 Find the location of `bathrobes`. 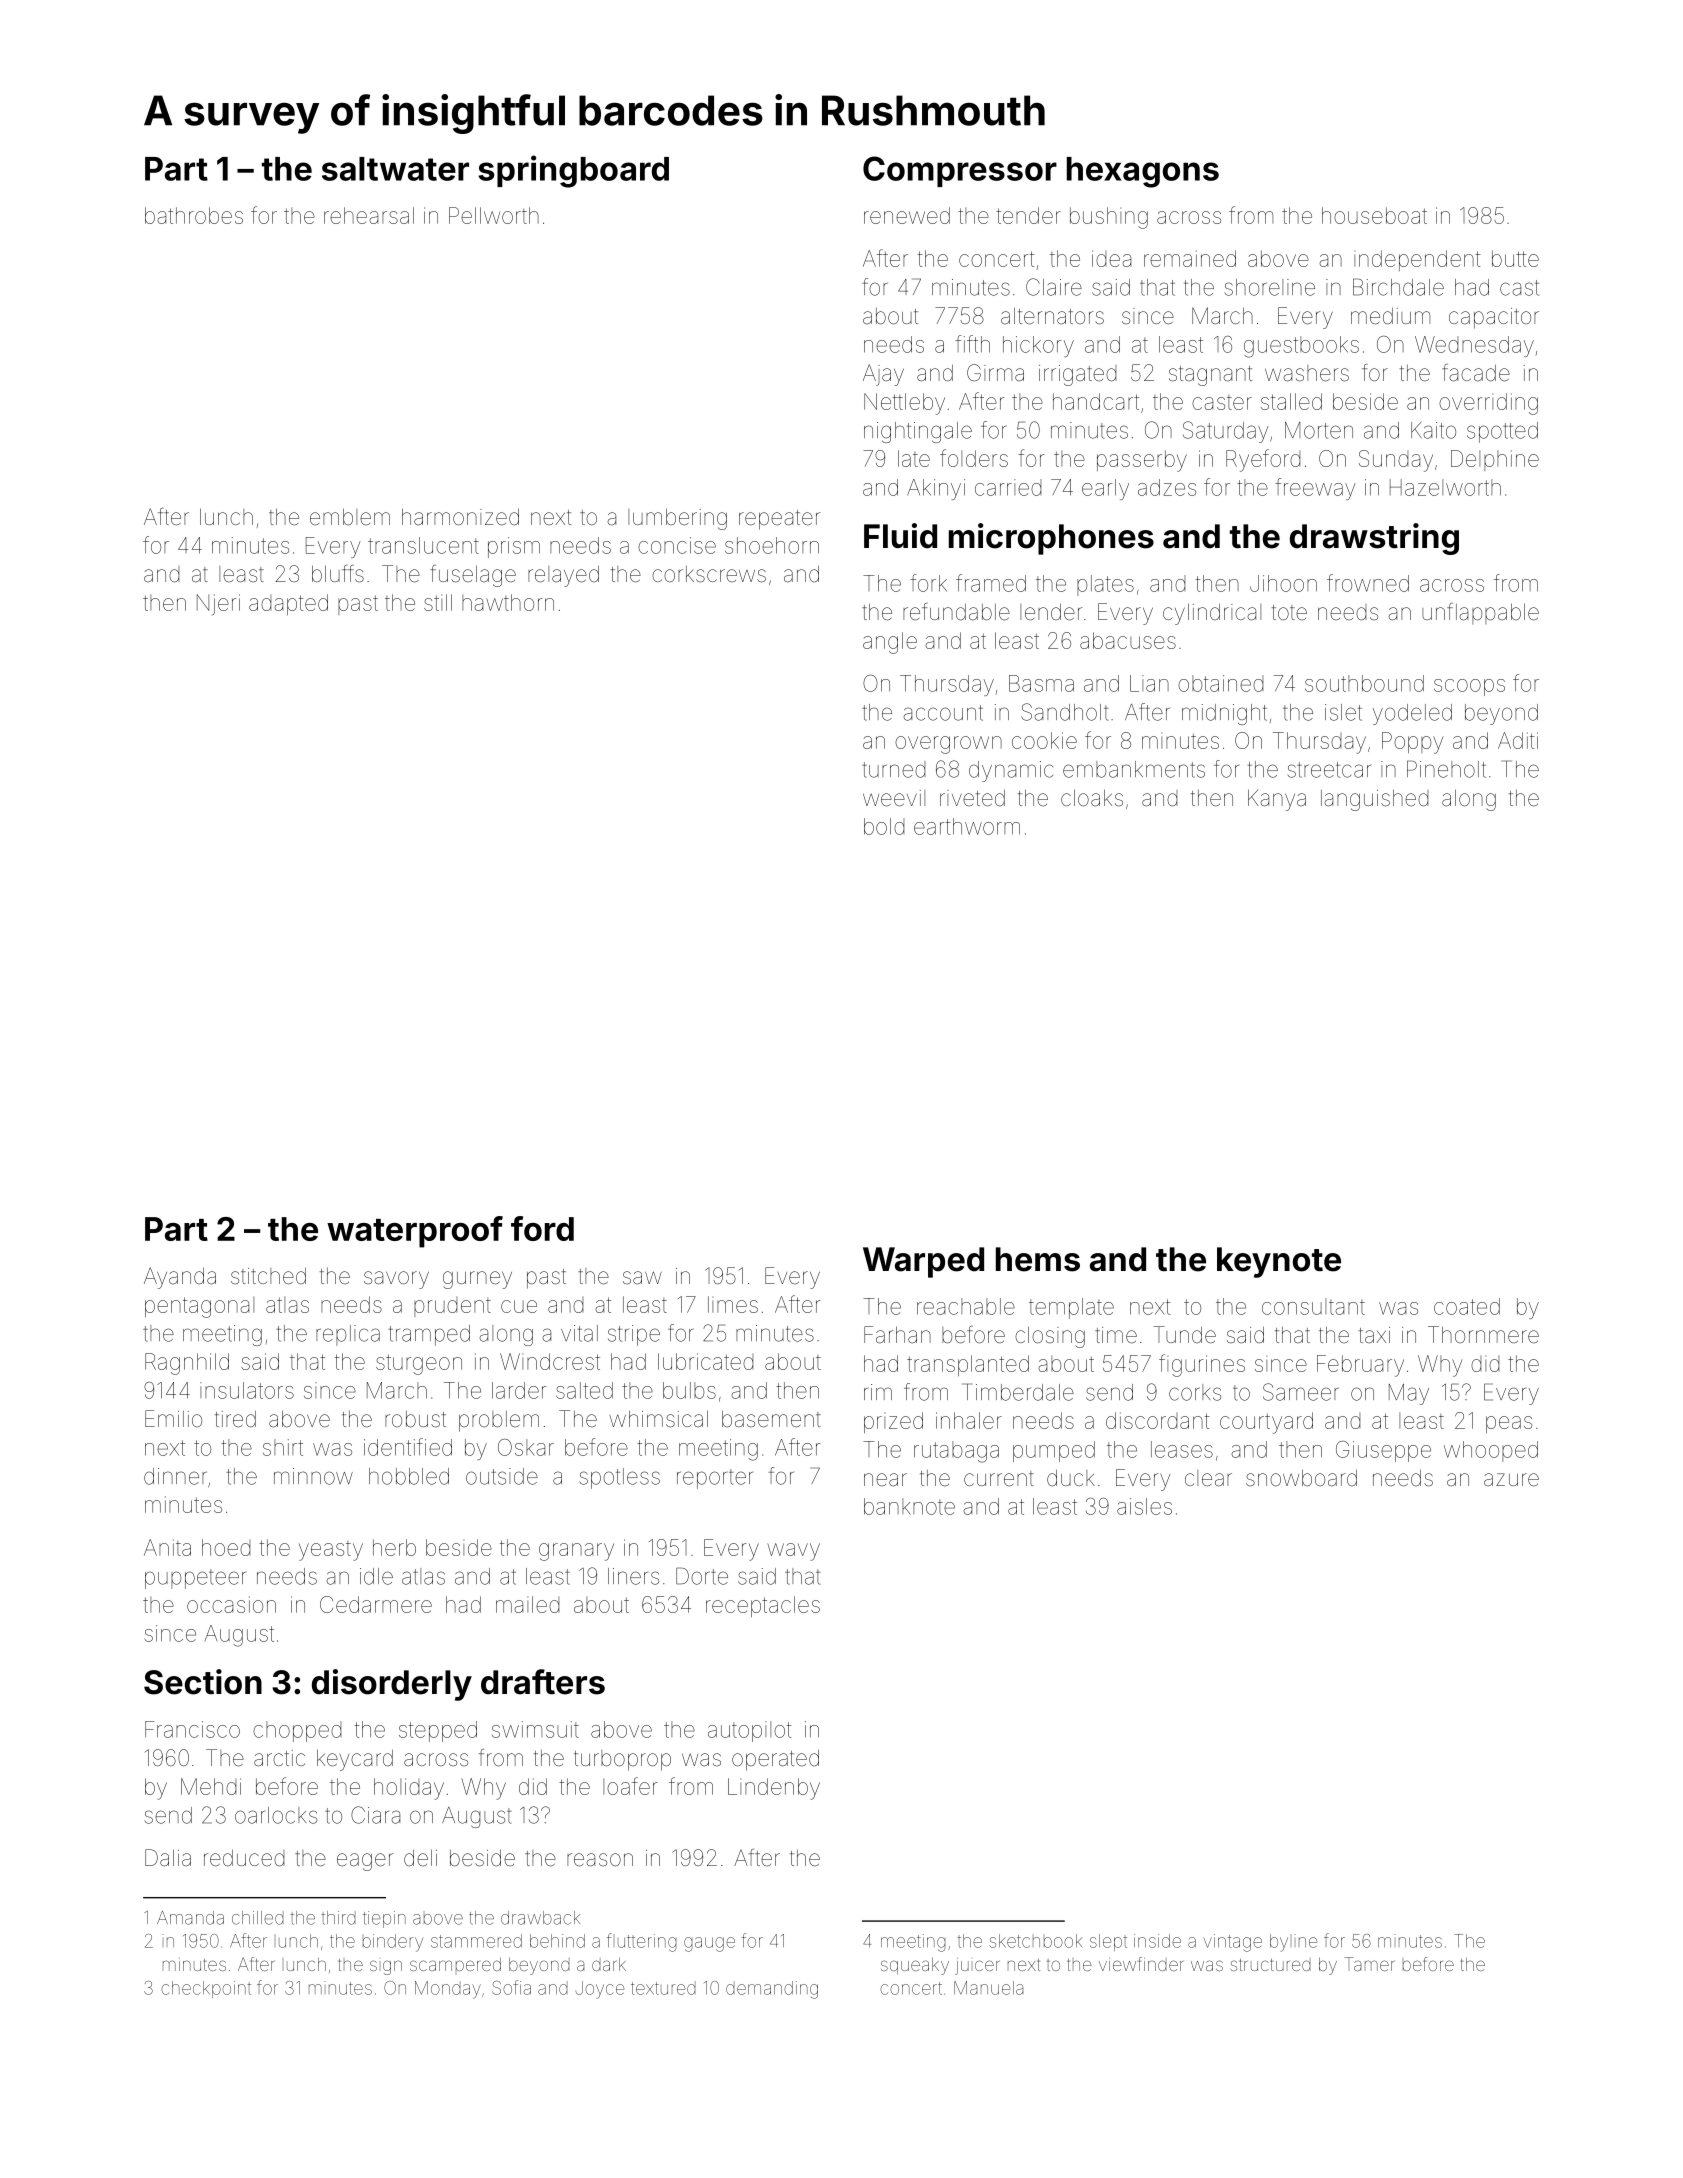

bathrobes is located at coordinates (194, 215).
